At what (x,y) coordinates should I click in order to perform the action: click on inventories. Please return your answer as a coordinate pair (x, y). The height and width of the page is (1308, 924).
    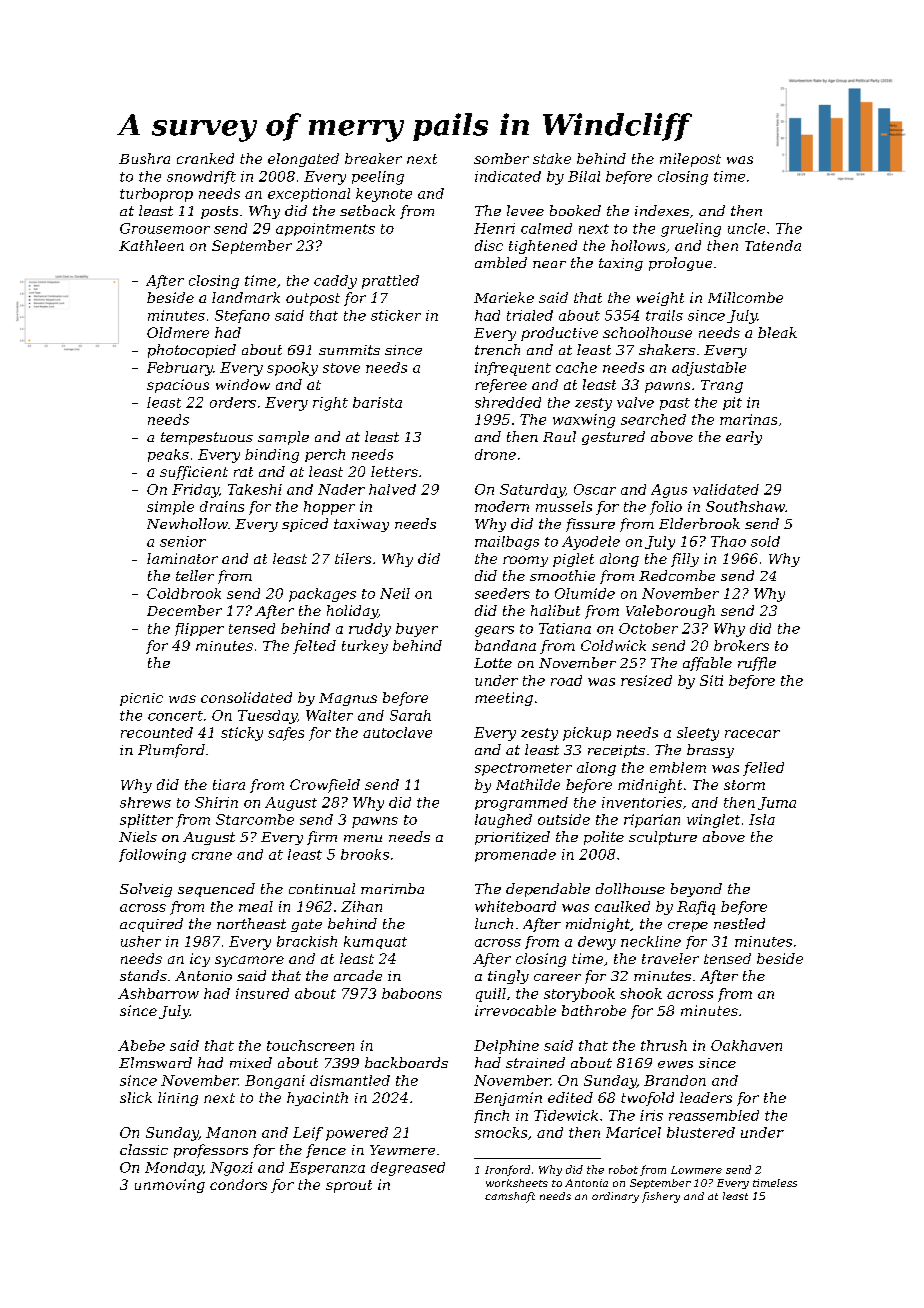
    Looking at the image, I should click on (642, 802).
